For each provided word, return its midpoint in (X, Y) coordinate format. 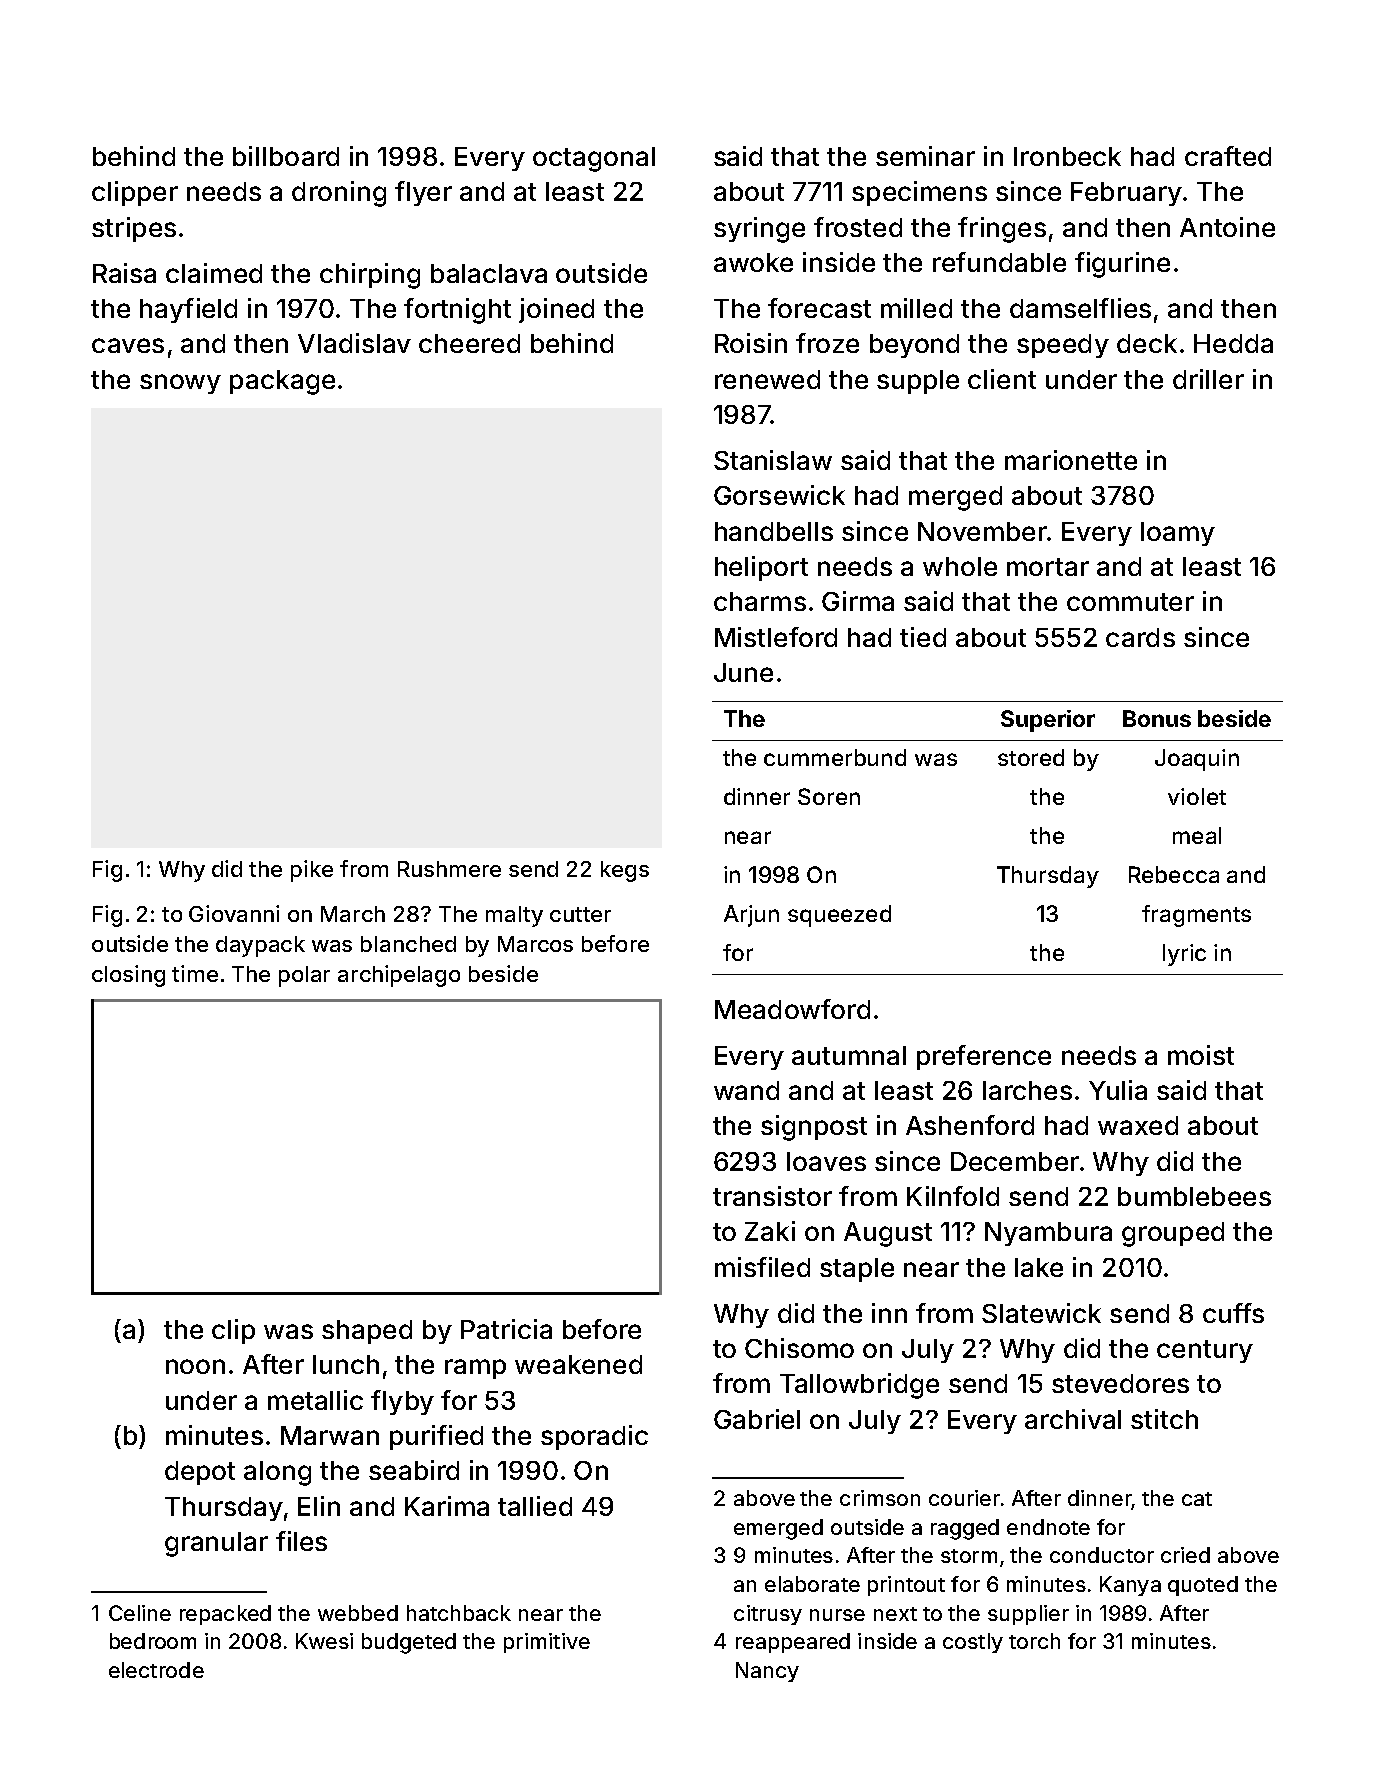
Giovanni (234, 913)
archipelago (399, 976)
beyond (914, 346)
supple (918, 382)
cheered (469, 343)
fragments (1196, 916)
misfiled (762, 1267)
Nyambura (1048, 1234)
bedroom (153, 1641)
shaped (367, 1332)
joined (556, 310)
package (282, 382)
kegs (625, 871)
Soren (829, 796)
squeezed (839, 916)
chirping (370, 276)
